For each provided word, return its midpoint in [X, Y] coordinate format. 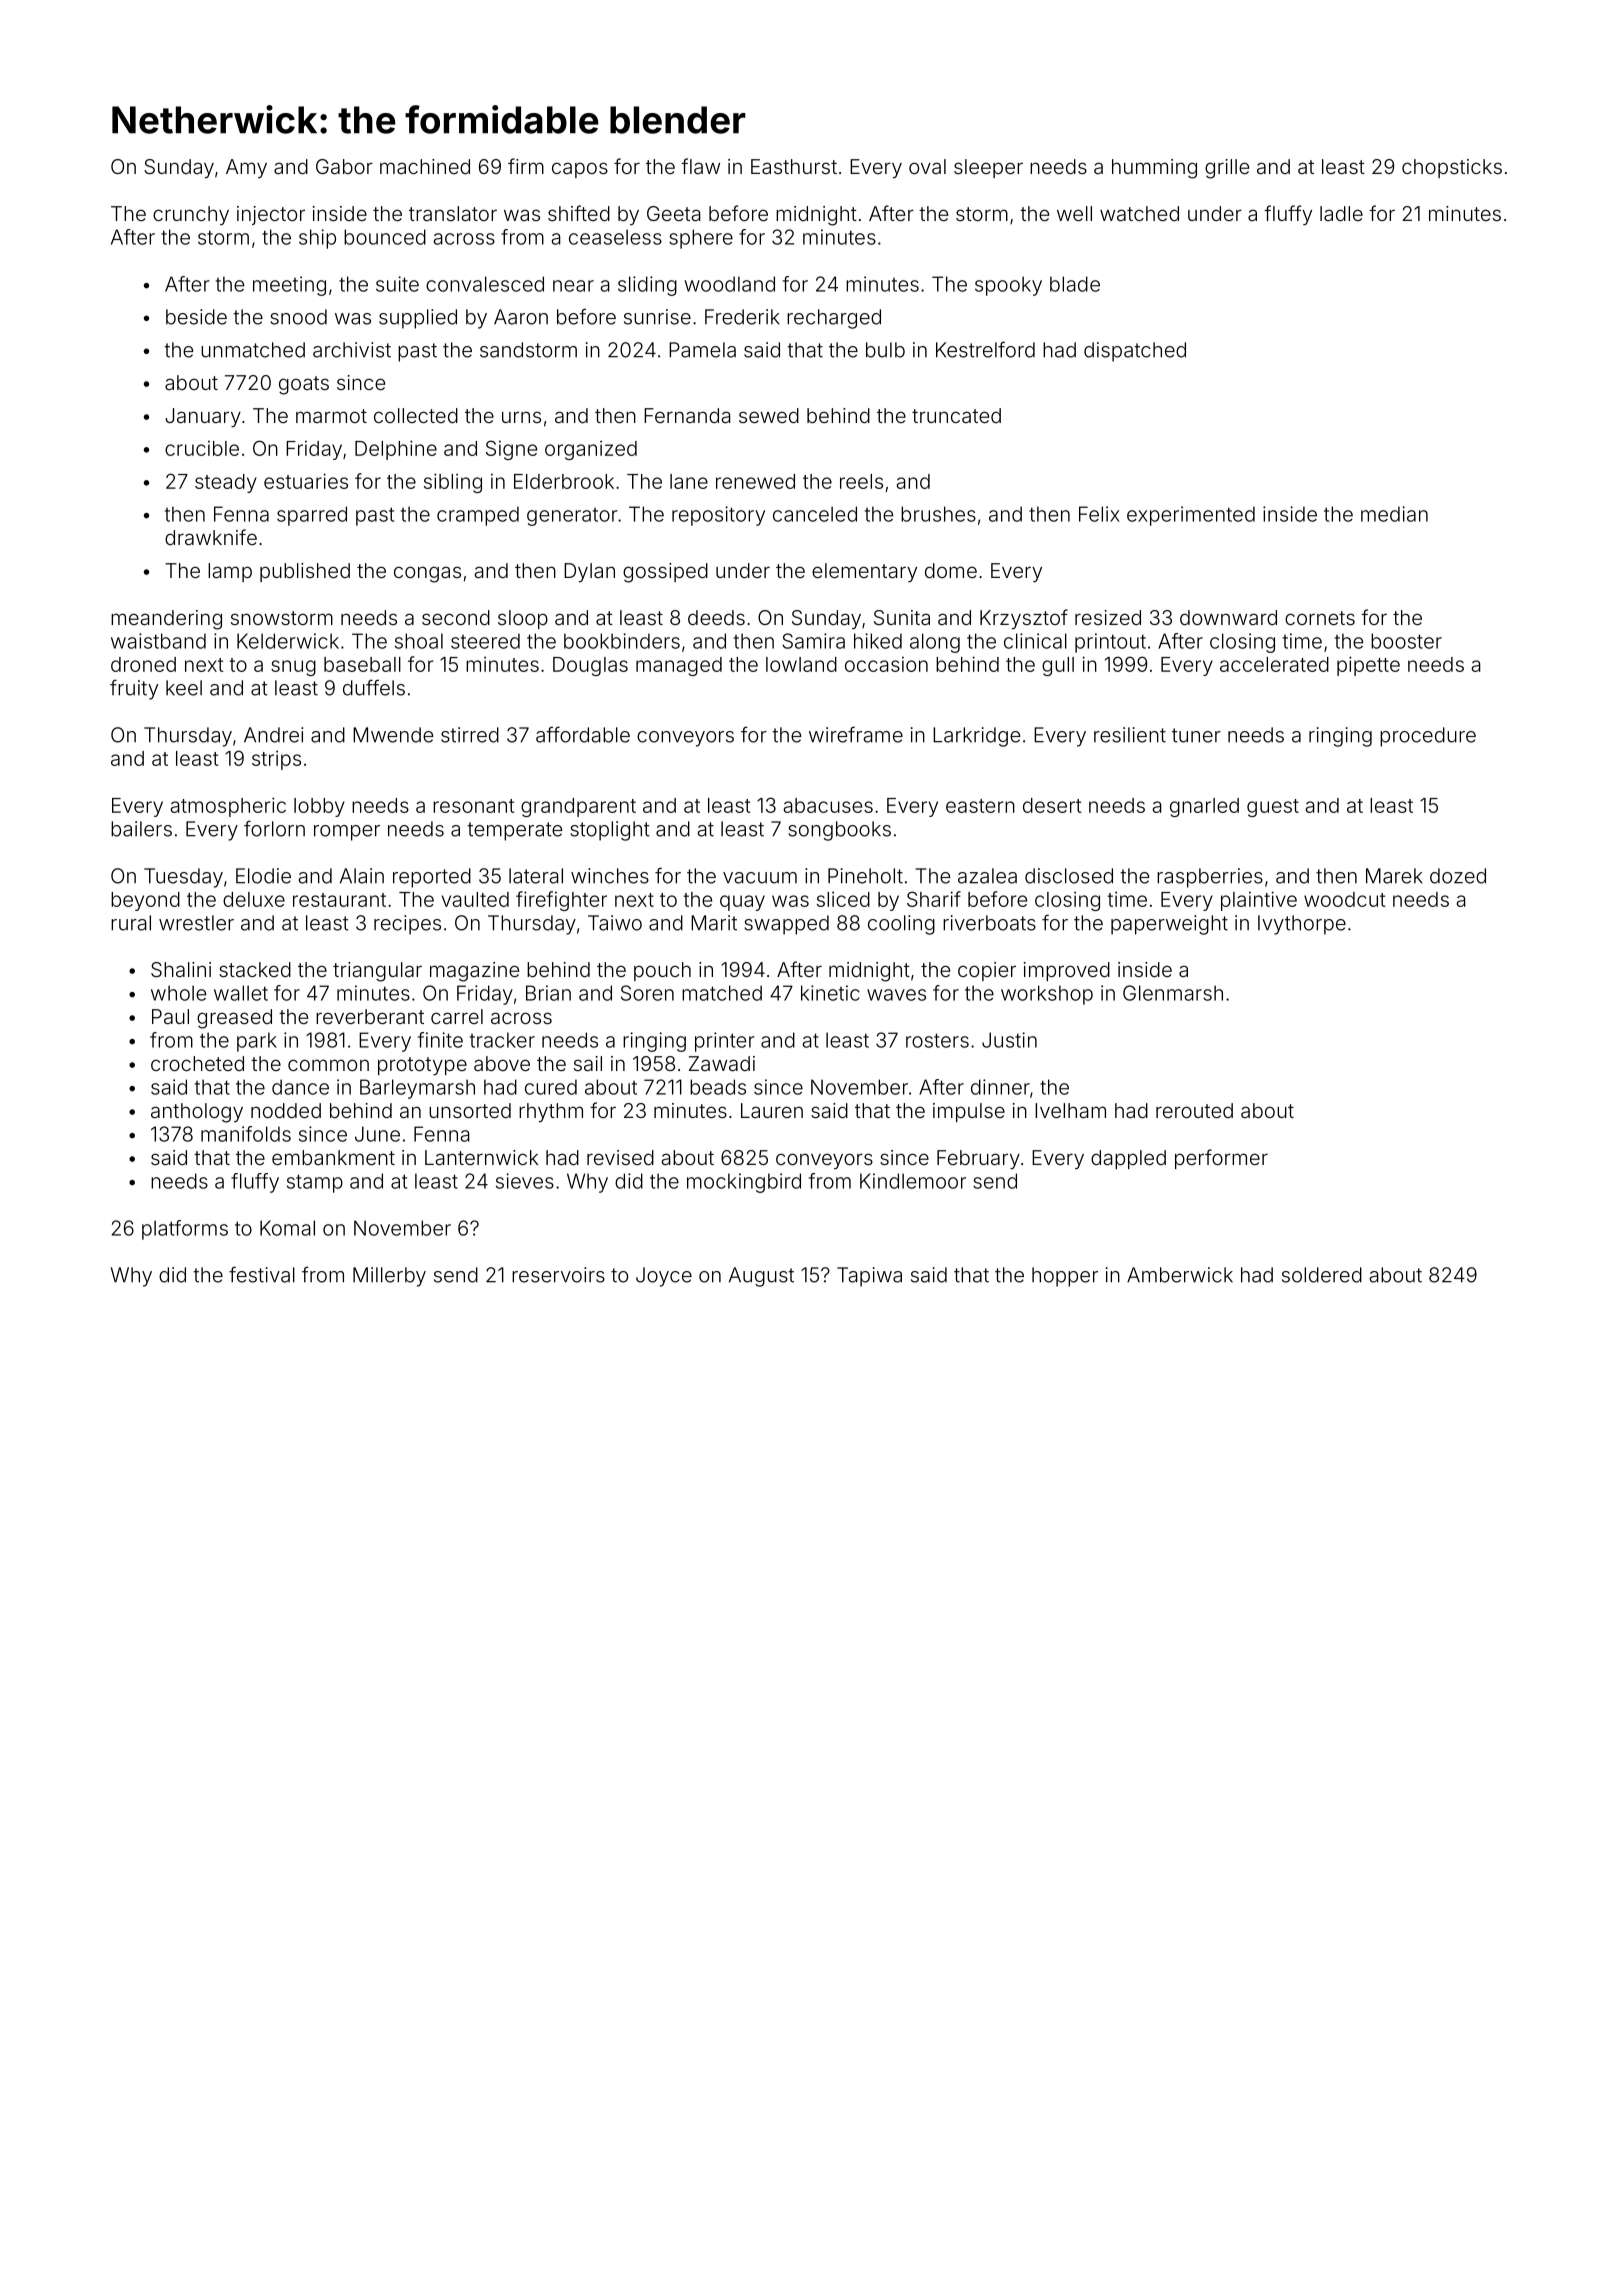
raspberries [1210, 878]
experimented [1191, 516]
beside [196, 317]
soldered [1322, 1275]
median [1394, 514]
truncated [956, 415]
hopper [1065, 1277]
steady [226, 483]
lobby [319, 807]
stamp [315, 1183]
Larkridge [976, 737]
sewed [769, 415]
